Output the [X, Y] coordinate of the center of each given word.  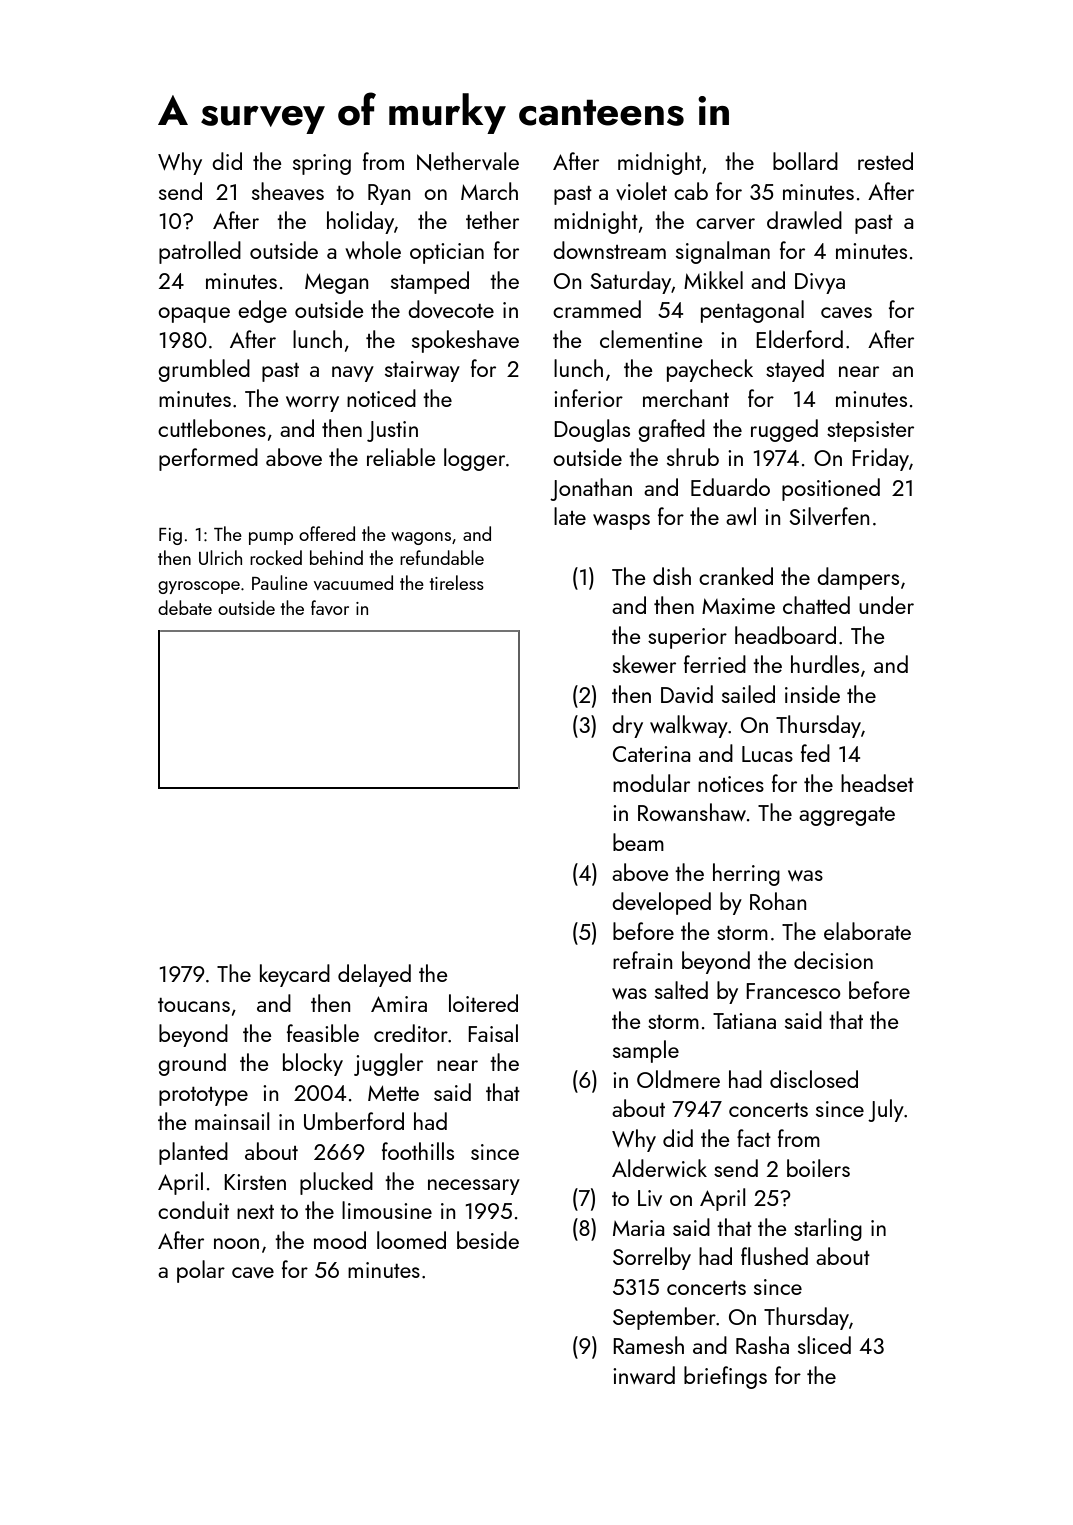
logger [474, 459]
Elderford [799, 339]
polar [201, 1271]
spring [322, 164]
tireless [457, 582]
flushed [774, 1256]
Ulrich [220, 557]
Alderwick [659, 1168]
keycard [295, 975]
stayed [795, 370]
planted [193, 1153]
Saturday [631, 282]
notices [731, 784]
